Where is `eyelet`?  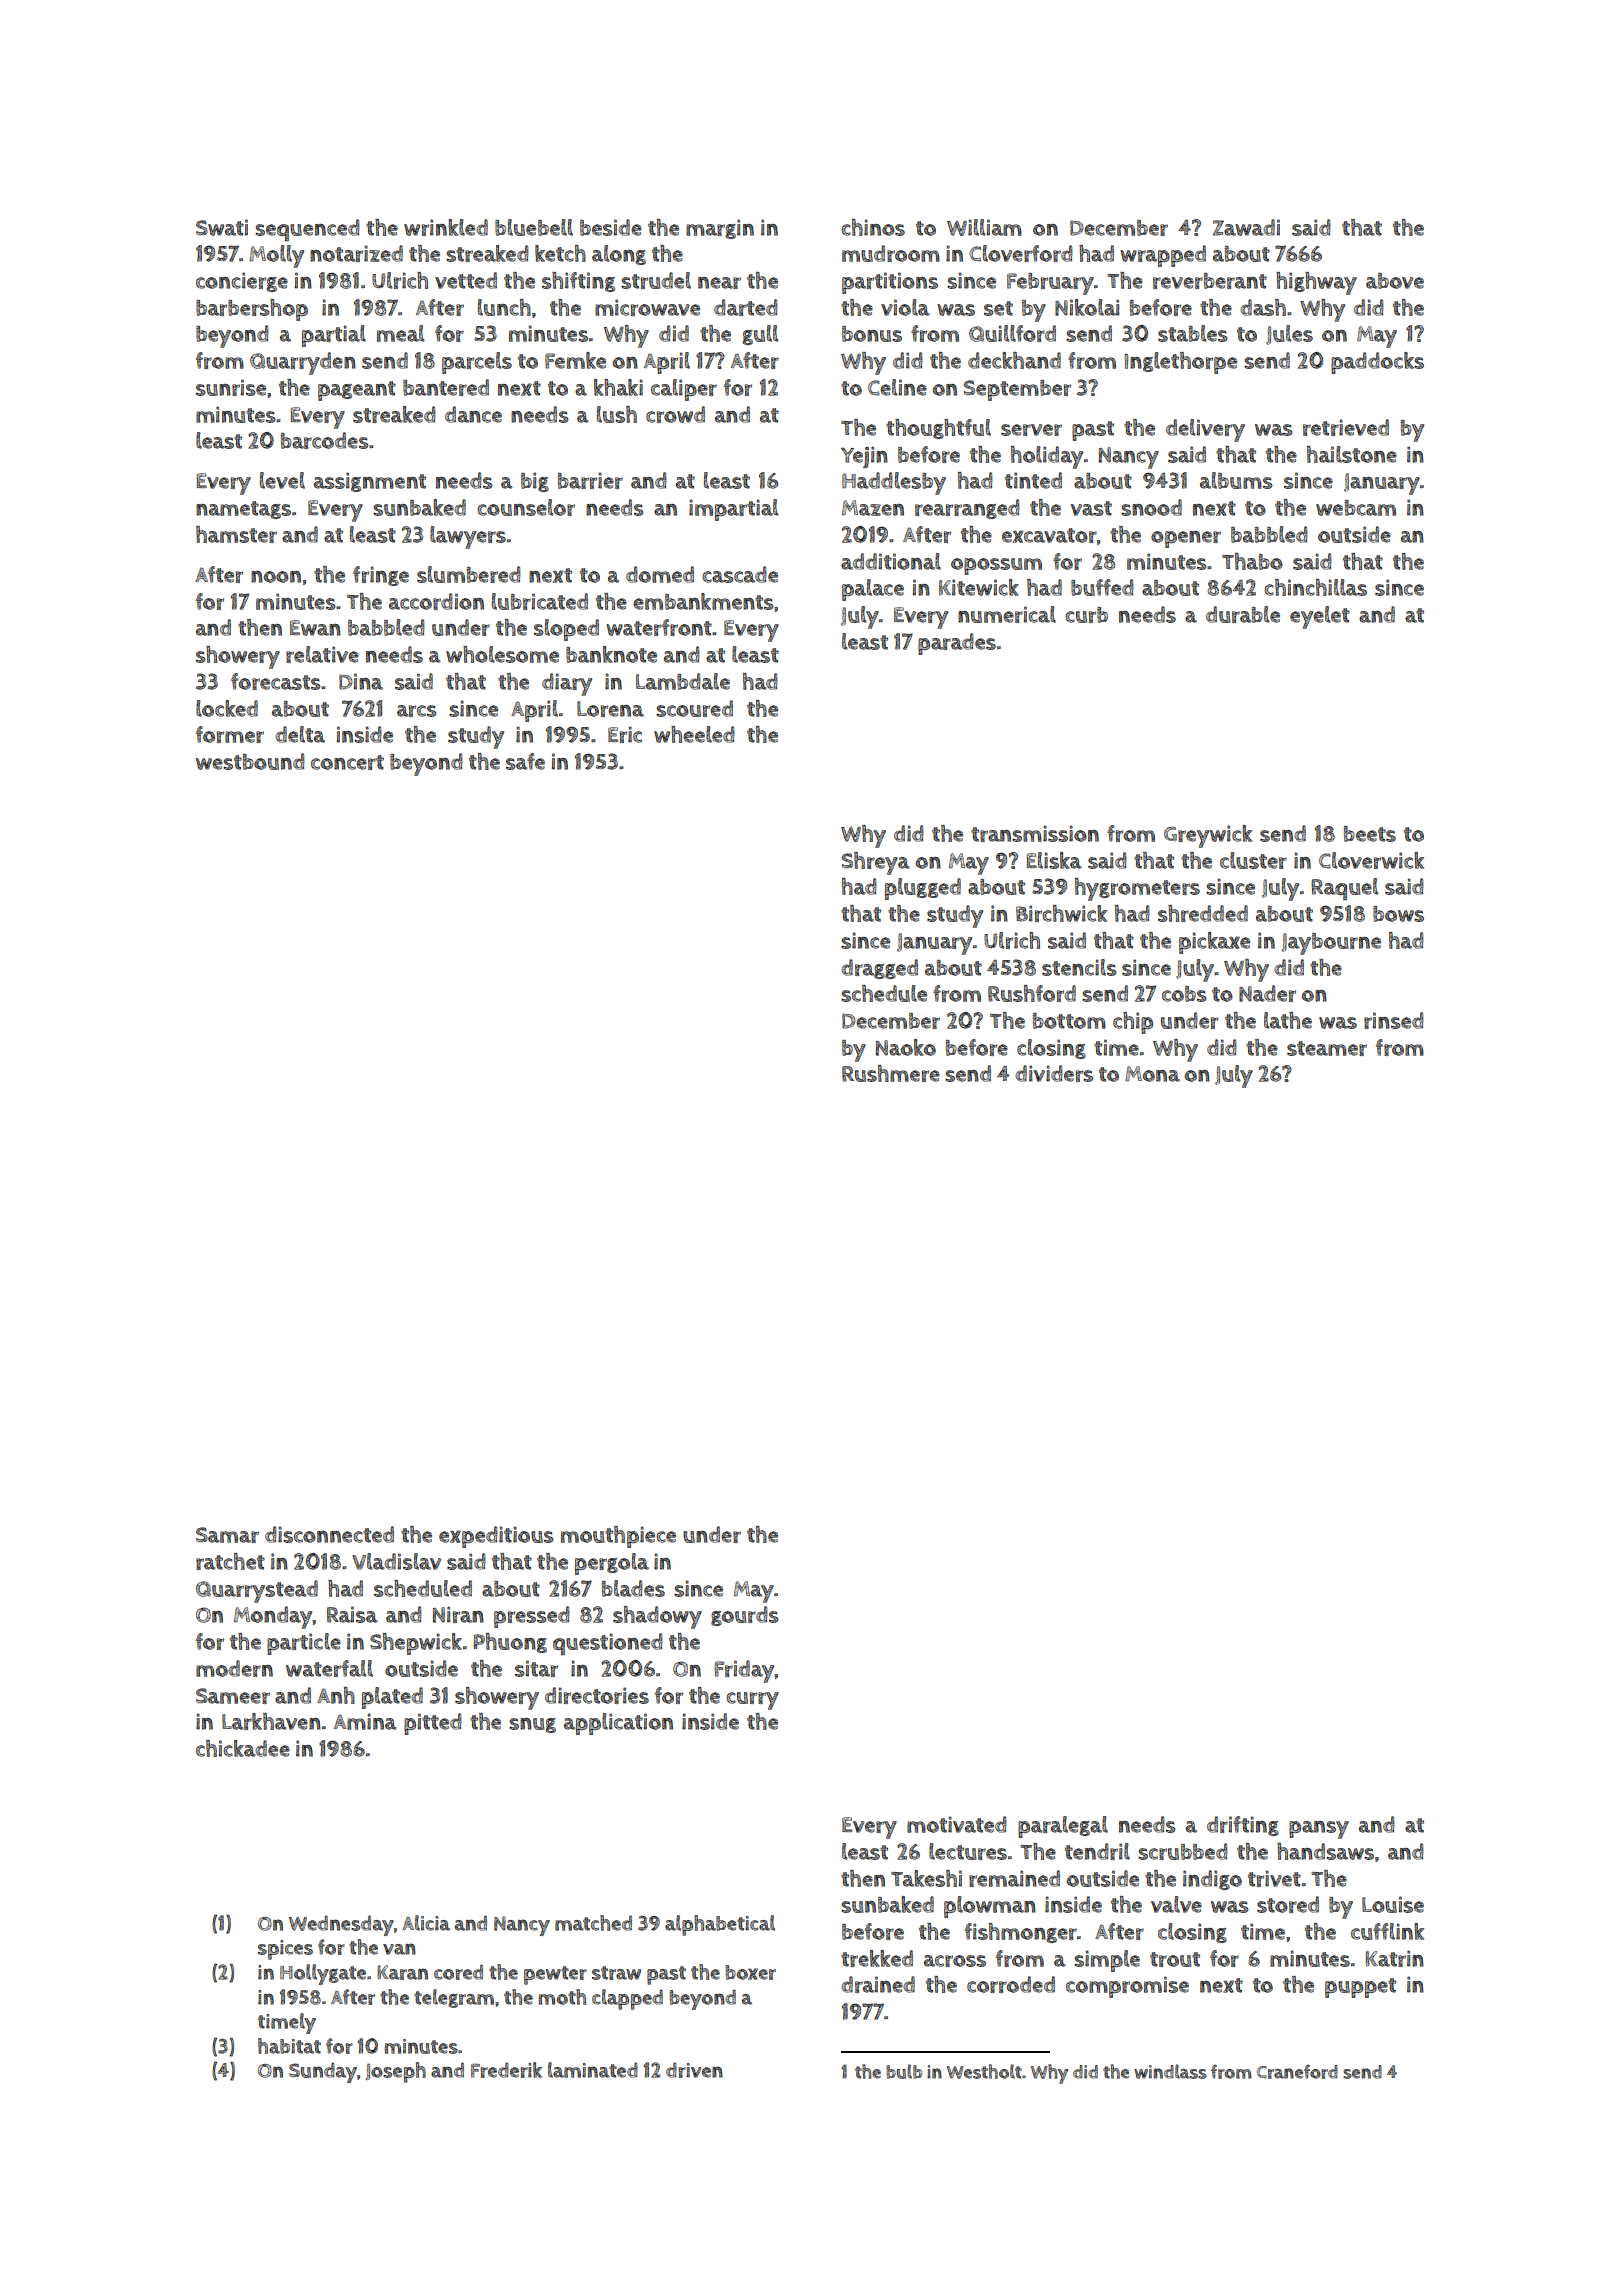 eyelet is located at coordinates (1320, 617).
